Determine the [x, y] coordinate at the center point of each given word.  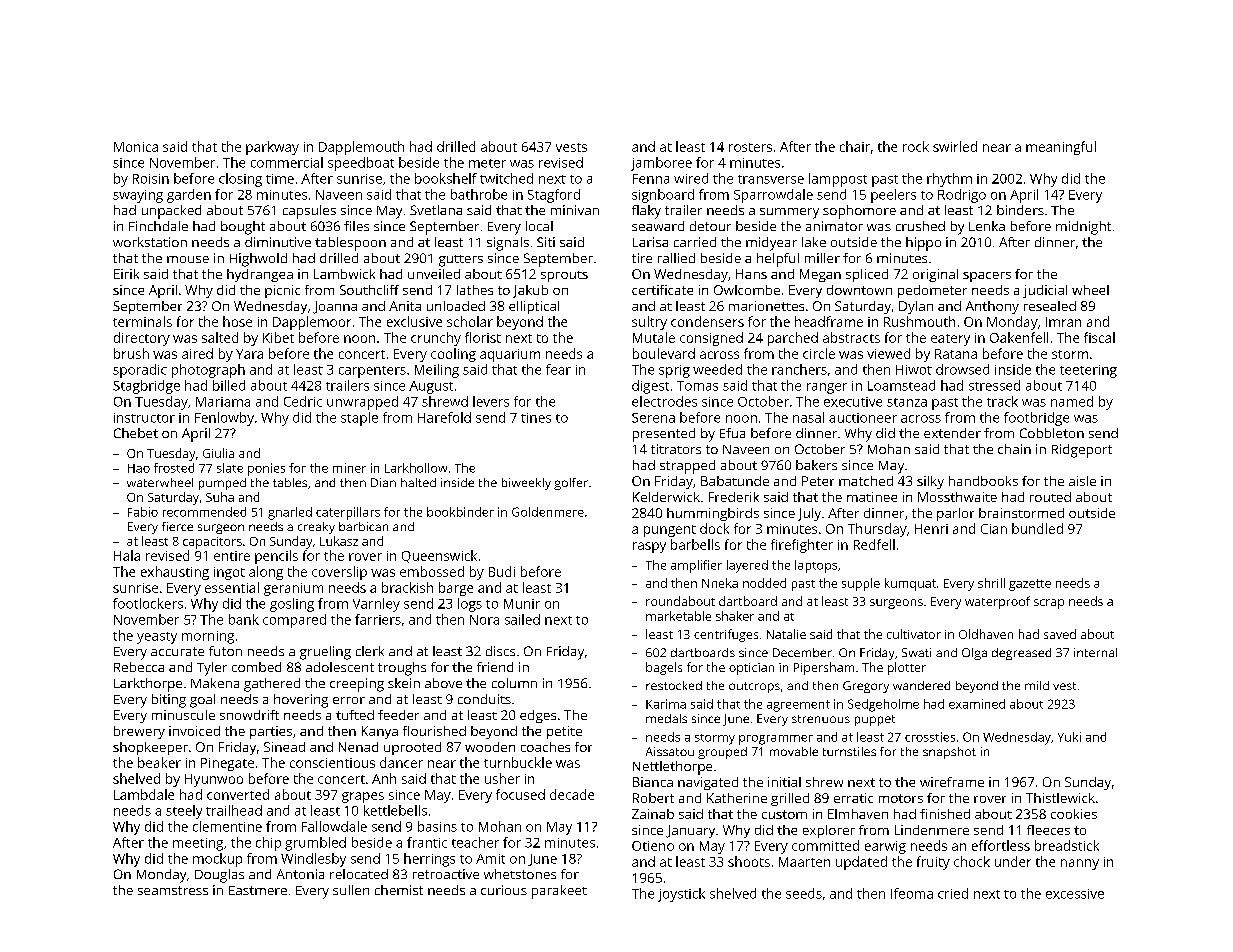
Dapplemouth [361, 148]
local [539, 226]
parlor [955, 514]
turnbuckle [518, 762]
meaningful [1061, 148]
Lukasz [339, 541]
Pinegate [227, 764]
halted [418, 482]
